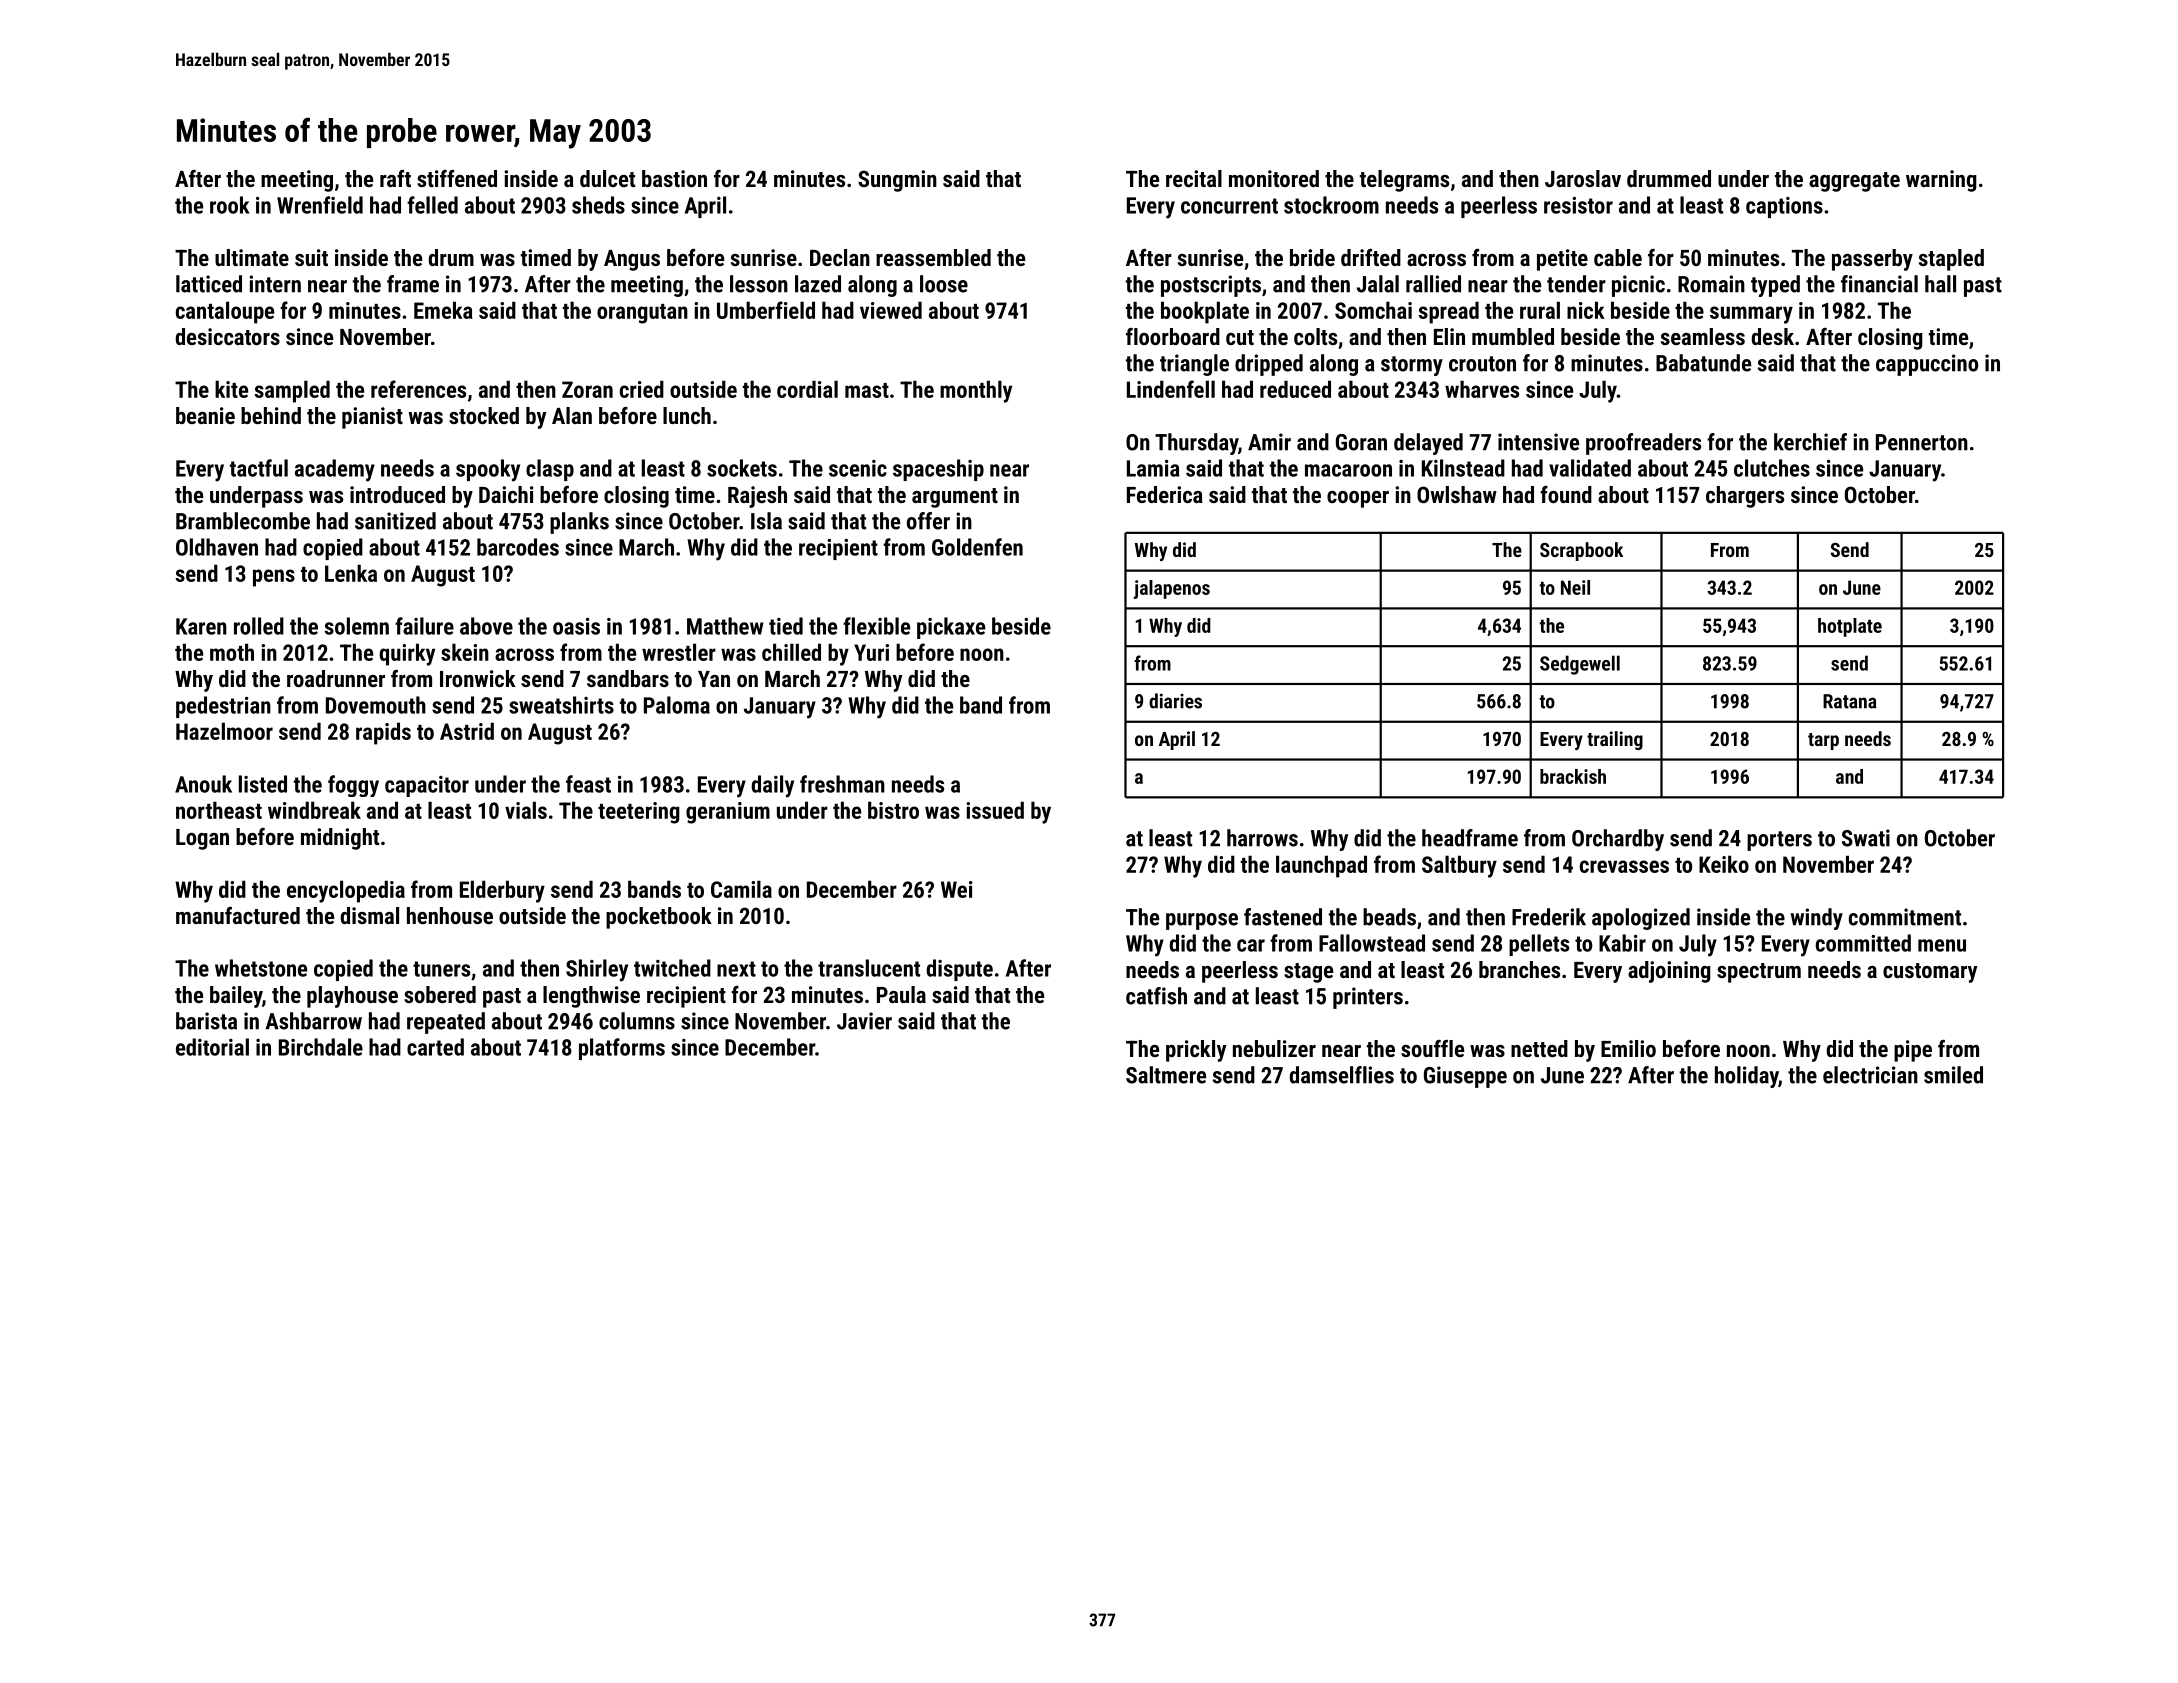 The height and width of the screenshot is (1683, 2178). Describe the element at coordinates (576, 626) in the screenshot. I see `oasis` at that location.
